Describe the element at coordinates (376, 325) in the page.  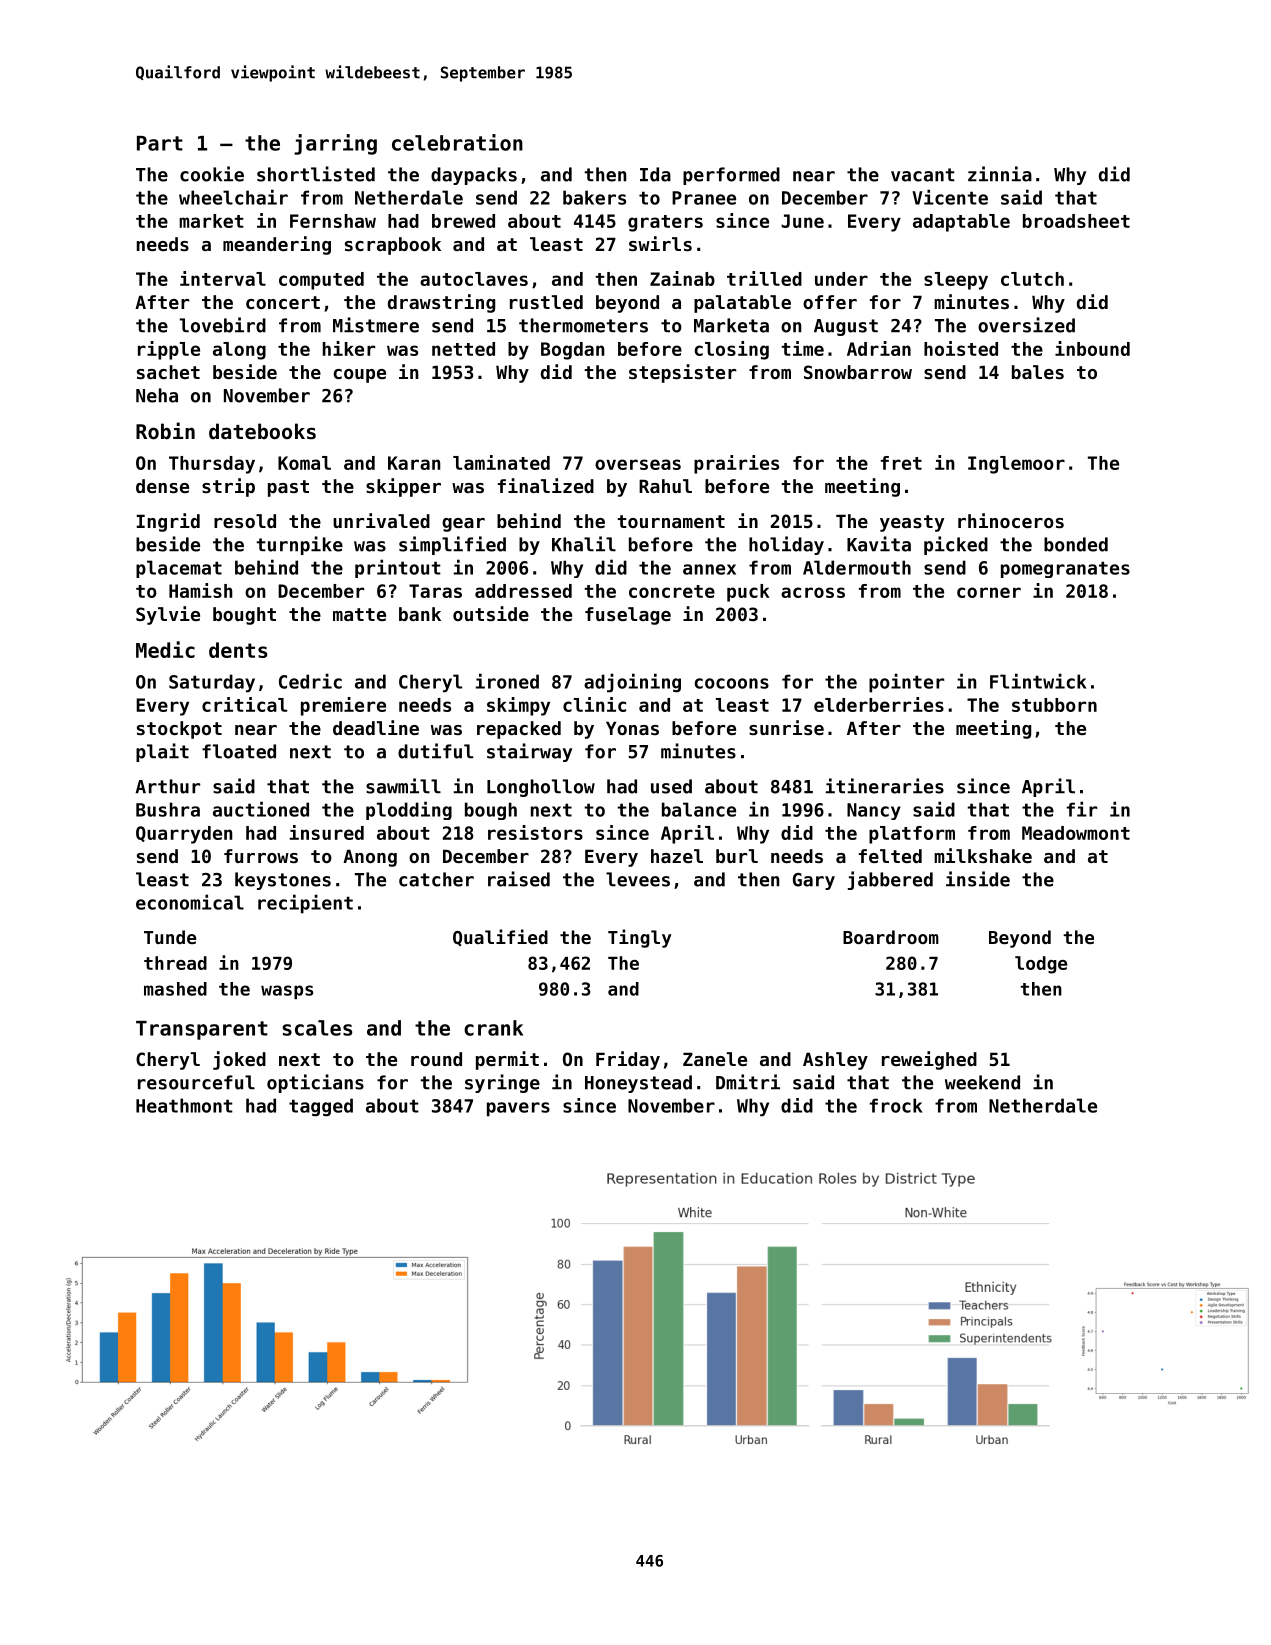
I see `Mistmere` at that location.
